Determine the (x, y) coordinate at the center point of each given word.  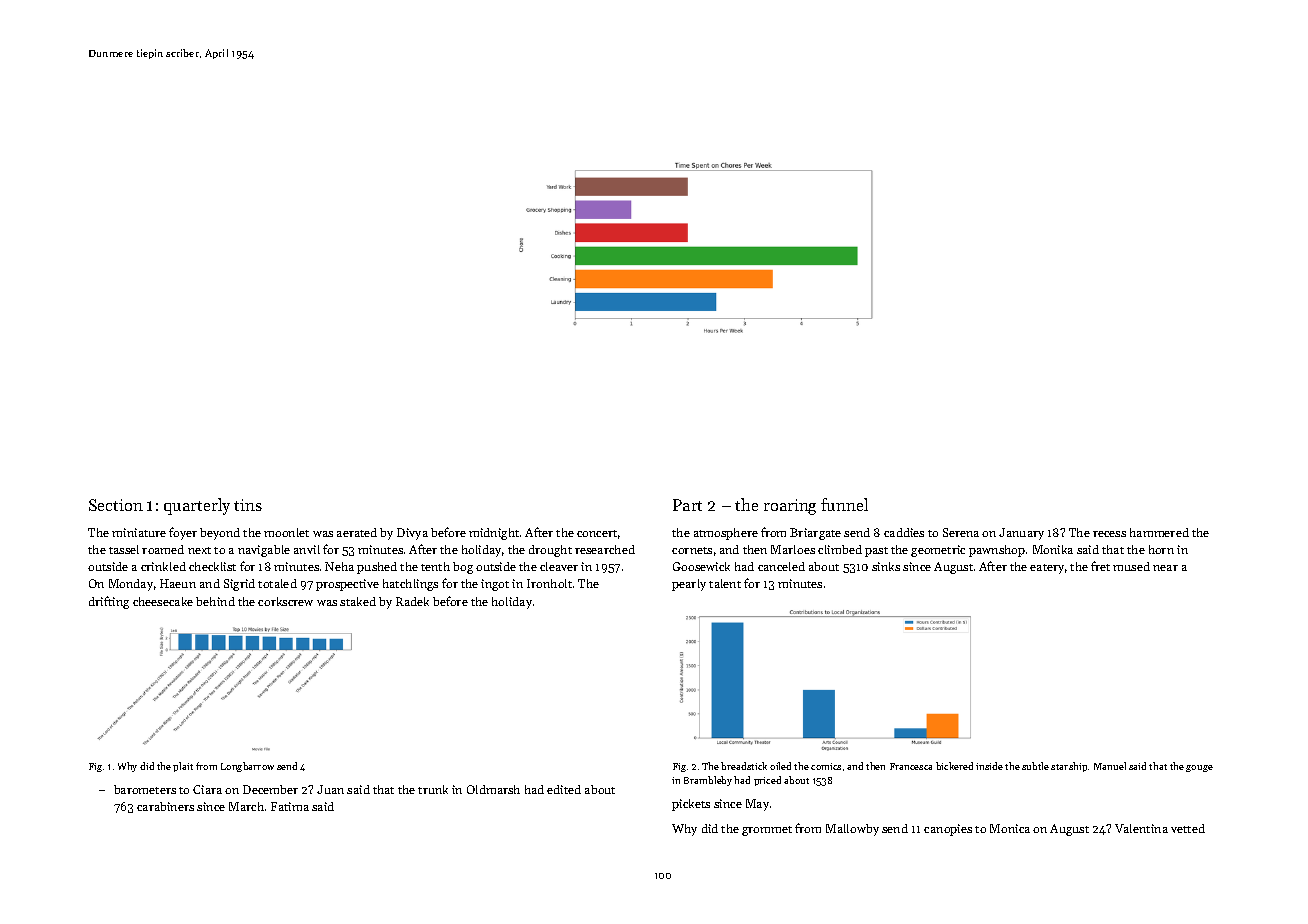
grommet (767, 831)
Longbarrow (247, 767)
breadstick (744, 766)
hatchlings (410, 585)
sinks (886, 566)
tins (248, 505)
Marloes (793, 549)
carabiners (165, 806)
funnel (844, 504)
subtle (1035, 766)
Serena (961, 532)
